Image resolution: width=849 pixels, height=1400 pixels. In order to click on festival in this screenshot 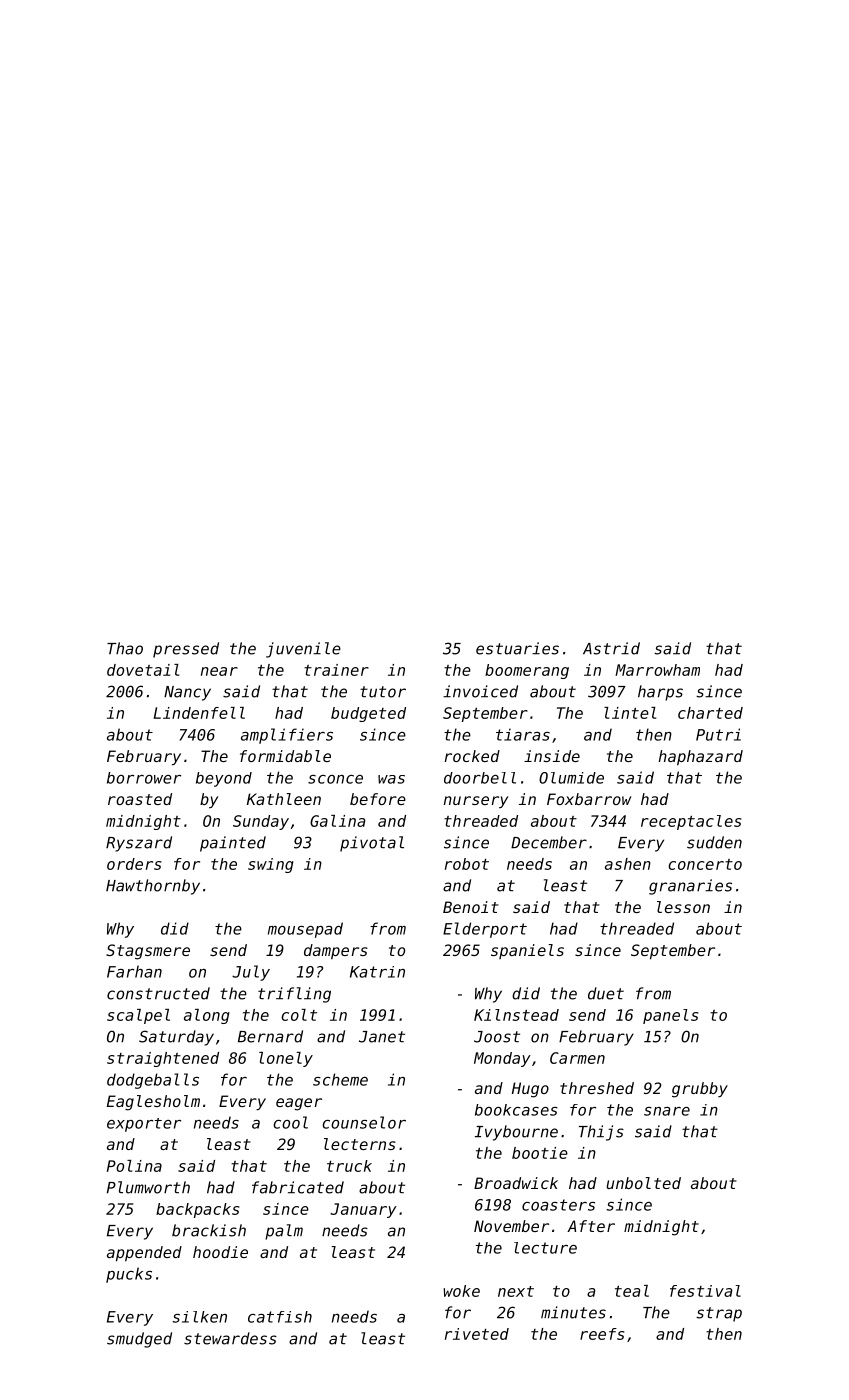, I will do `click(705, 1291)`.
